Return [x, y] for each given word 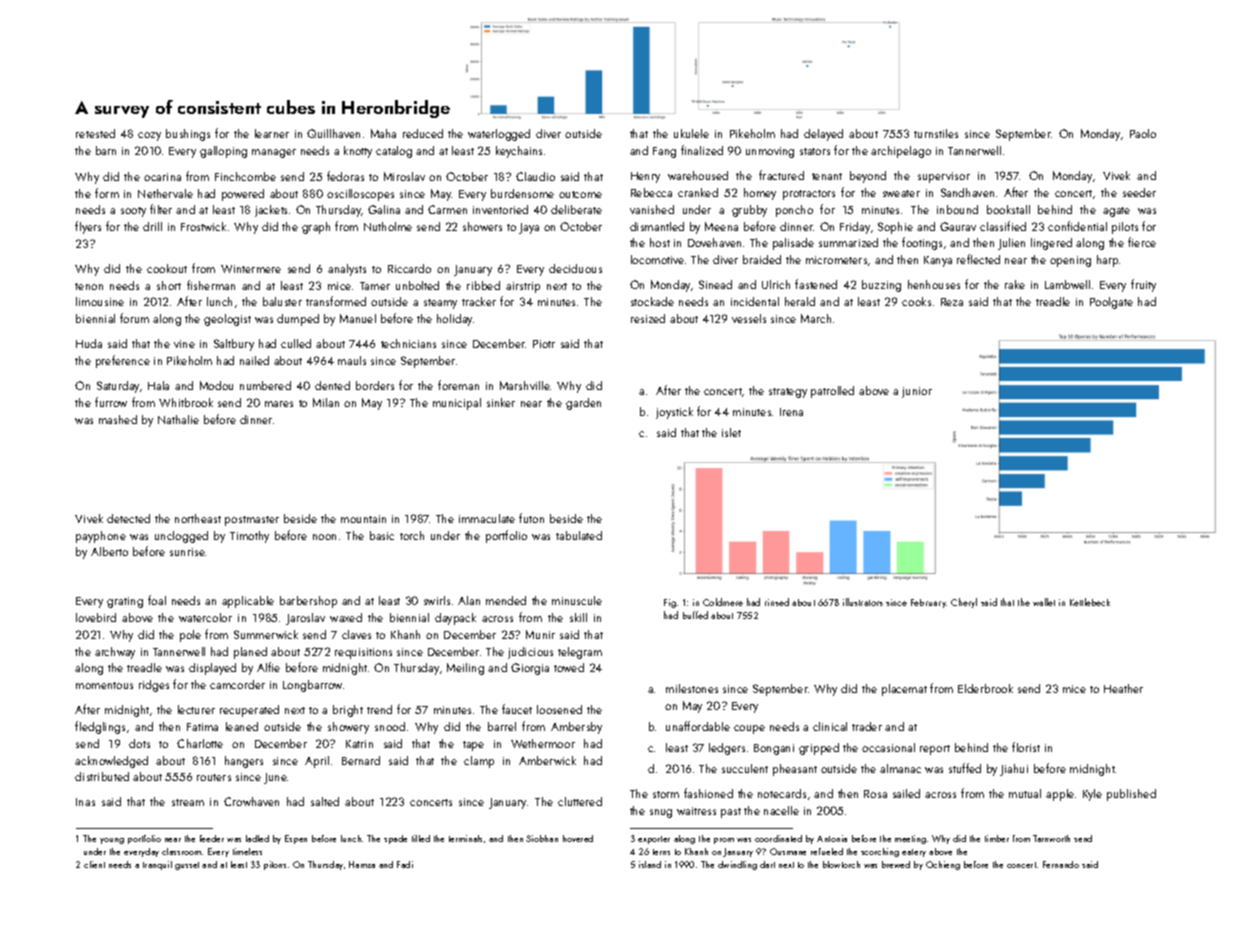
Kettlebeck [1090, 602]
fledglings [100, 727]
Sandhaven [967, 192]
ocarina [162, 177]
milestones [692, 688]
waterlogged [499, 135]
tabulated [579, 535]
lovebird [96, 617]
